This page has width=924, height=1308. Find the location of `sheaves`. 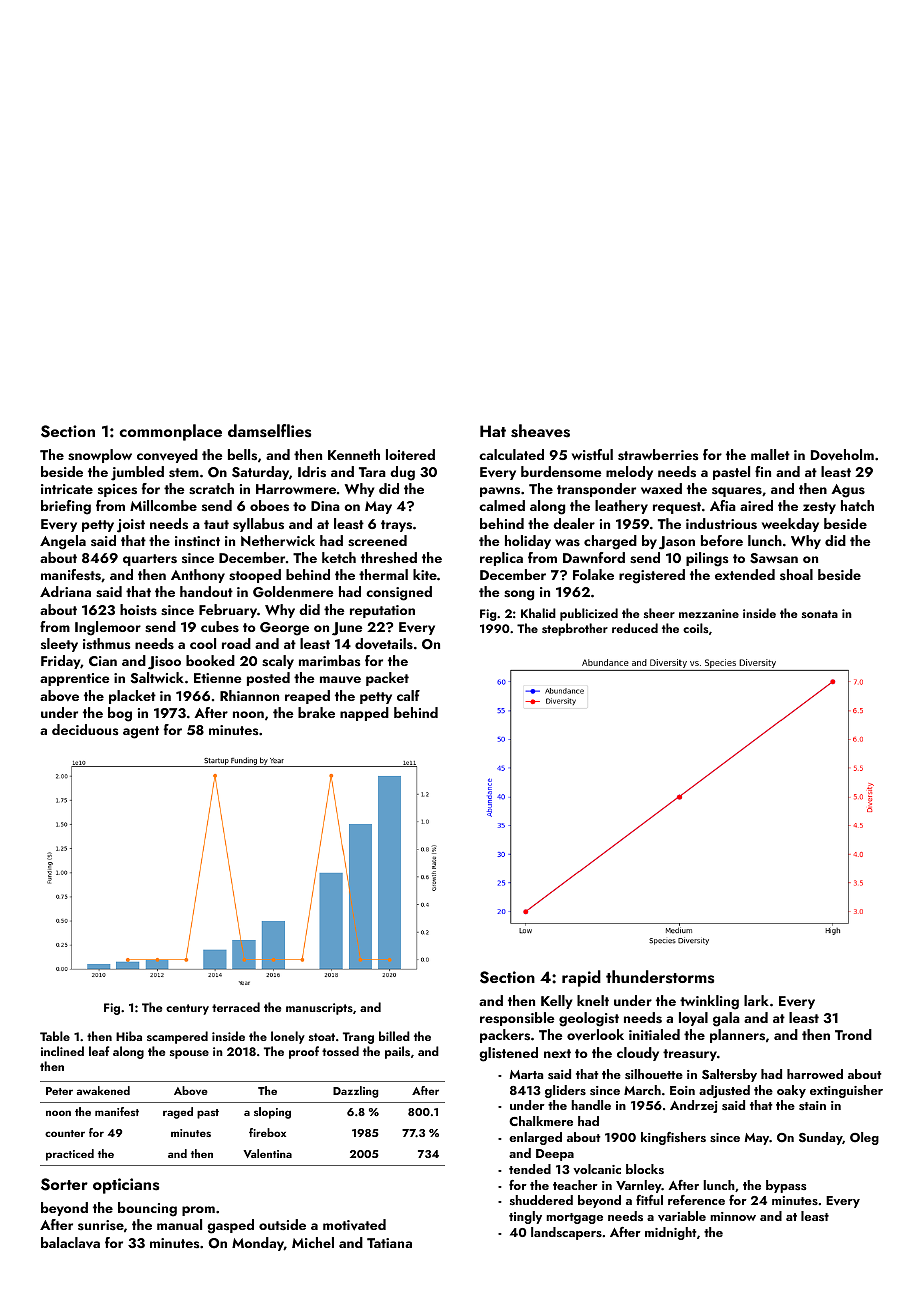

sheaves is located at coordinates (540, 431).
